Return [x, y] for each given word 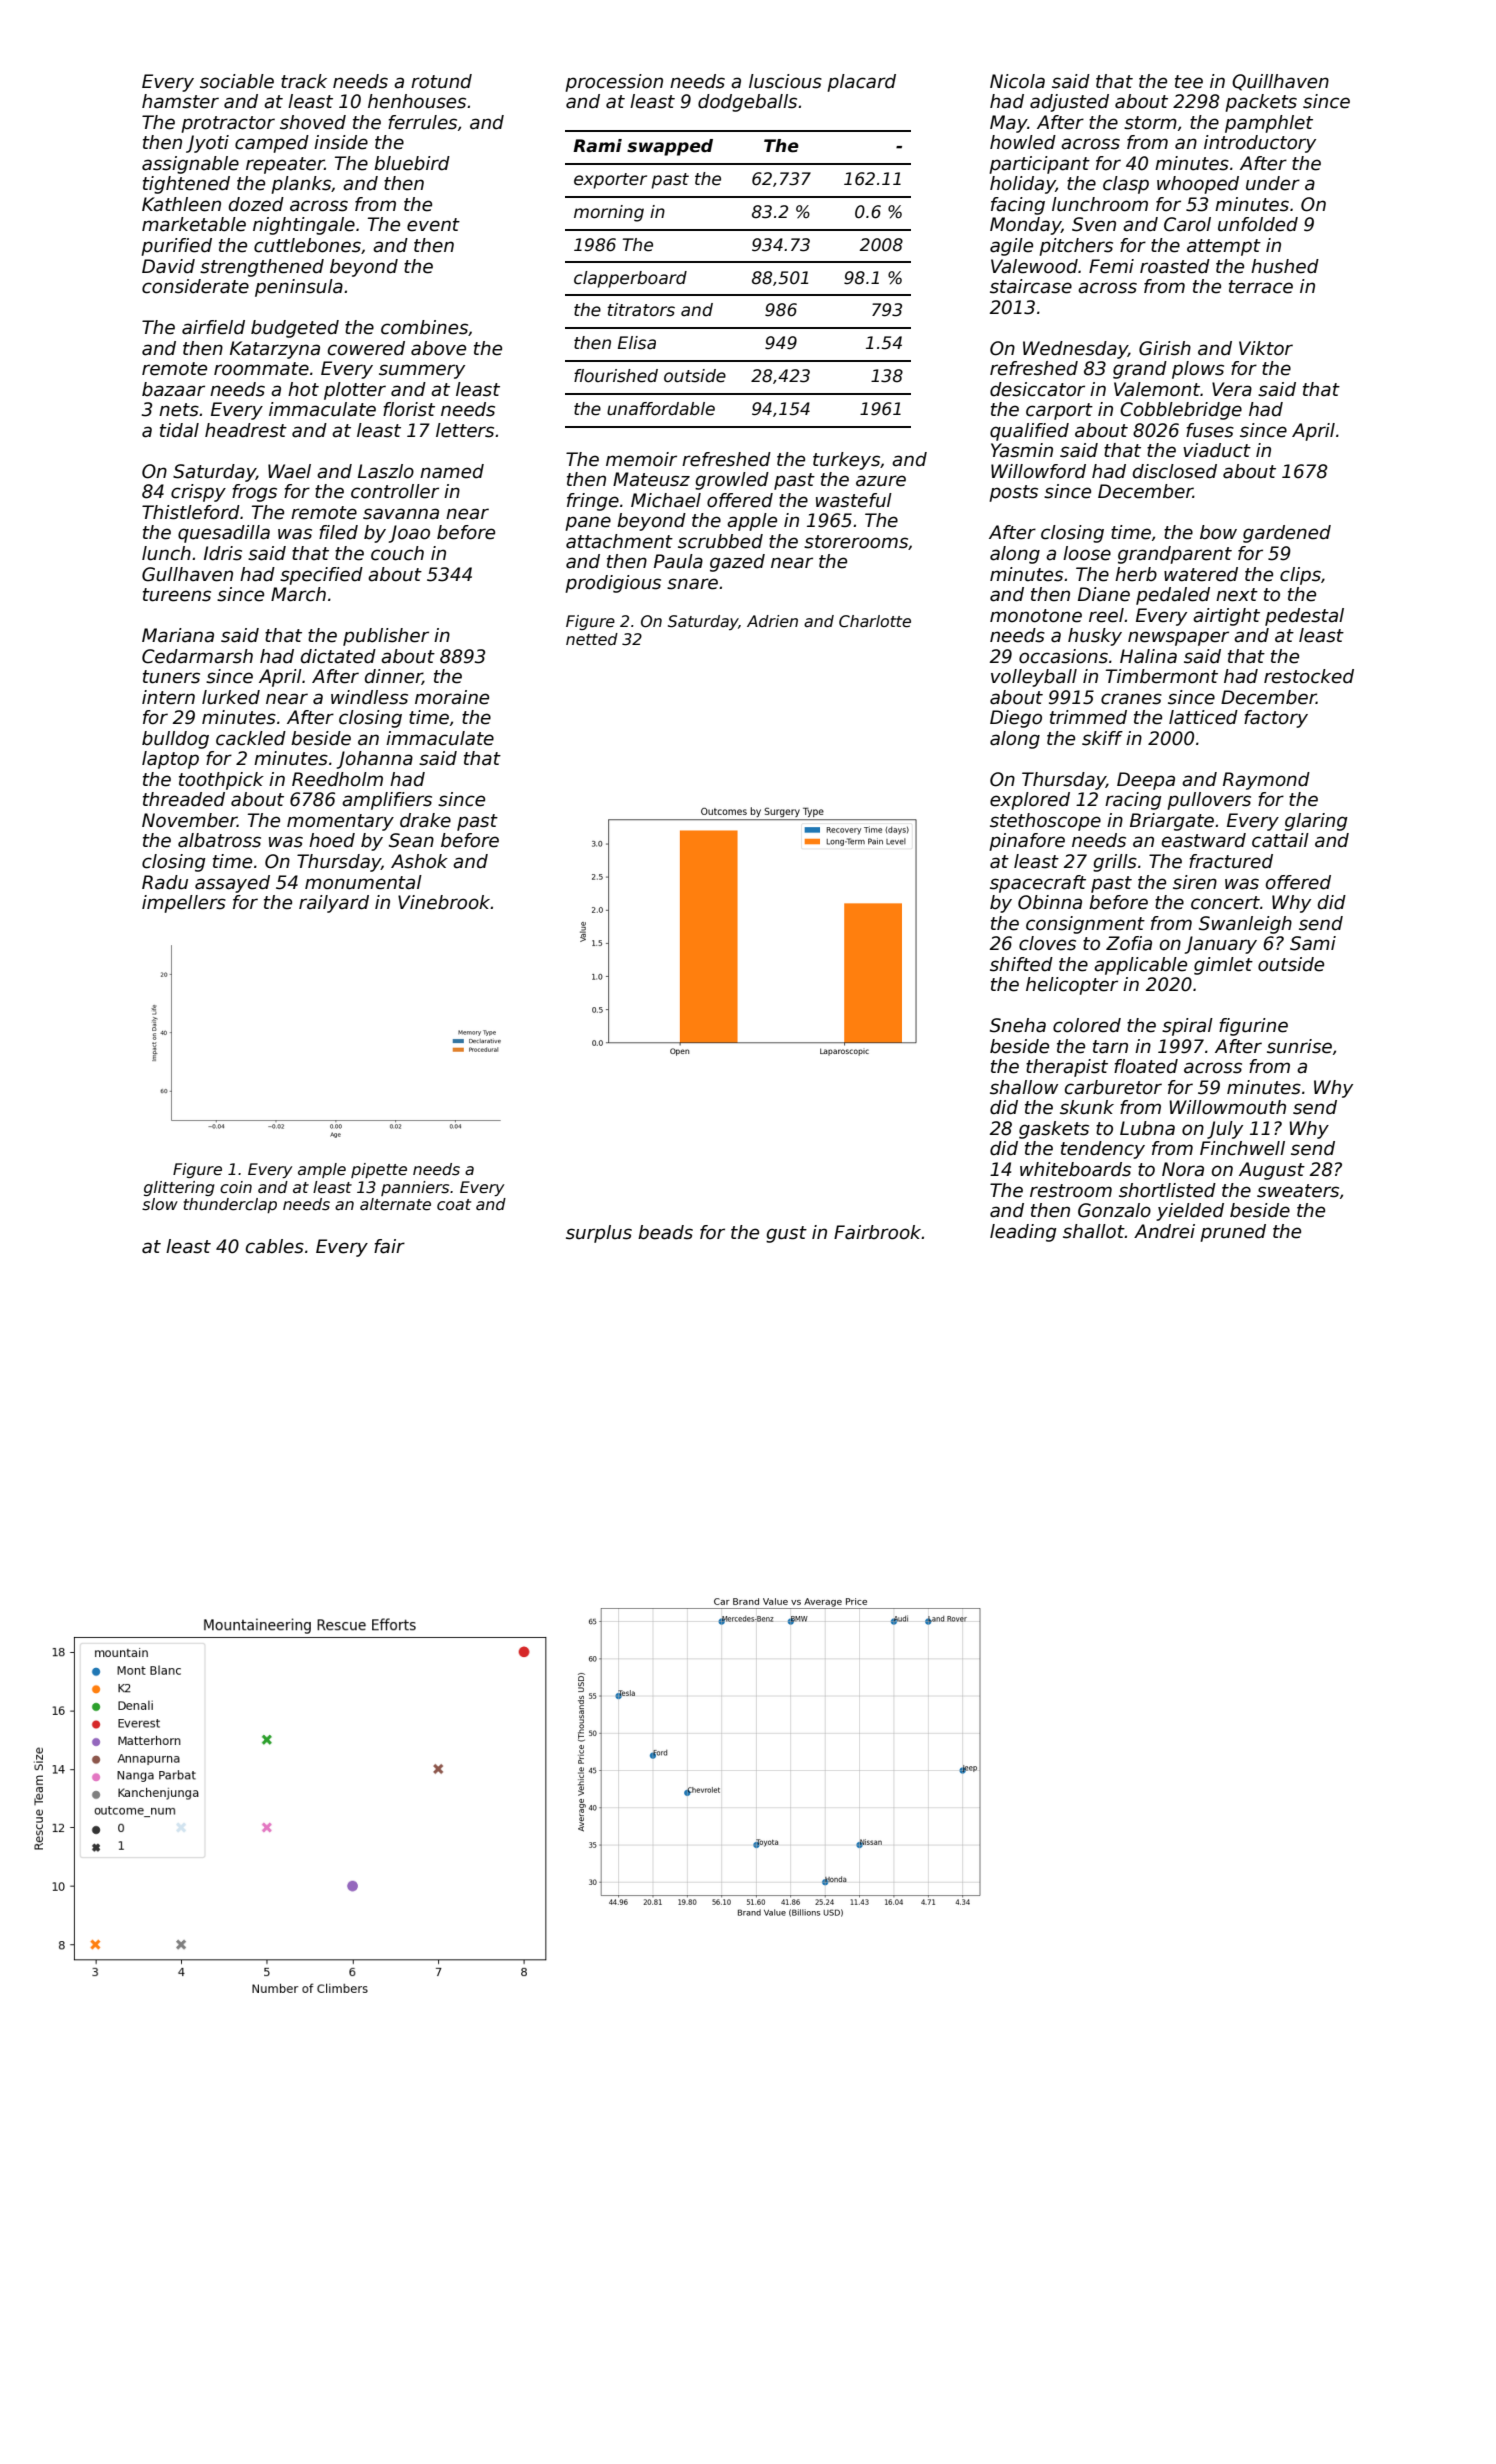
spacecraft [1038, 884]
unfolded [1258, 224]
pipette [379, 1170]
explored [1030, 801]
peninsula [299, 288]
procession [614, 83]
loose [1087, 553]
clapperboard [630, 279]
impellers [184, 904]
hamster [180, 101]
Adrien [772, 621]
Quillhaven [1280, 82]
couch [397, 553]
